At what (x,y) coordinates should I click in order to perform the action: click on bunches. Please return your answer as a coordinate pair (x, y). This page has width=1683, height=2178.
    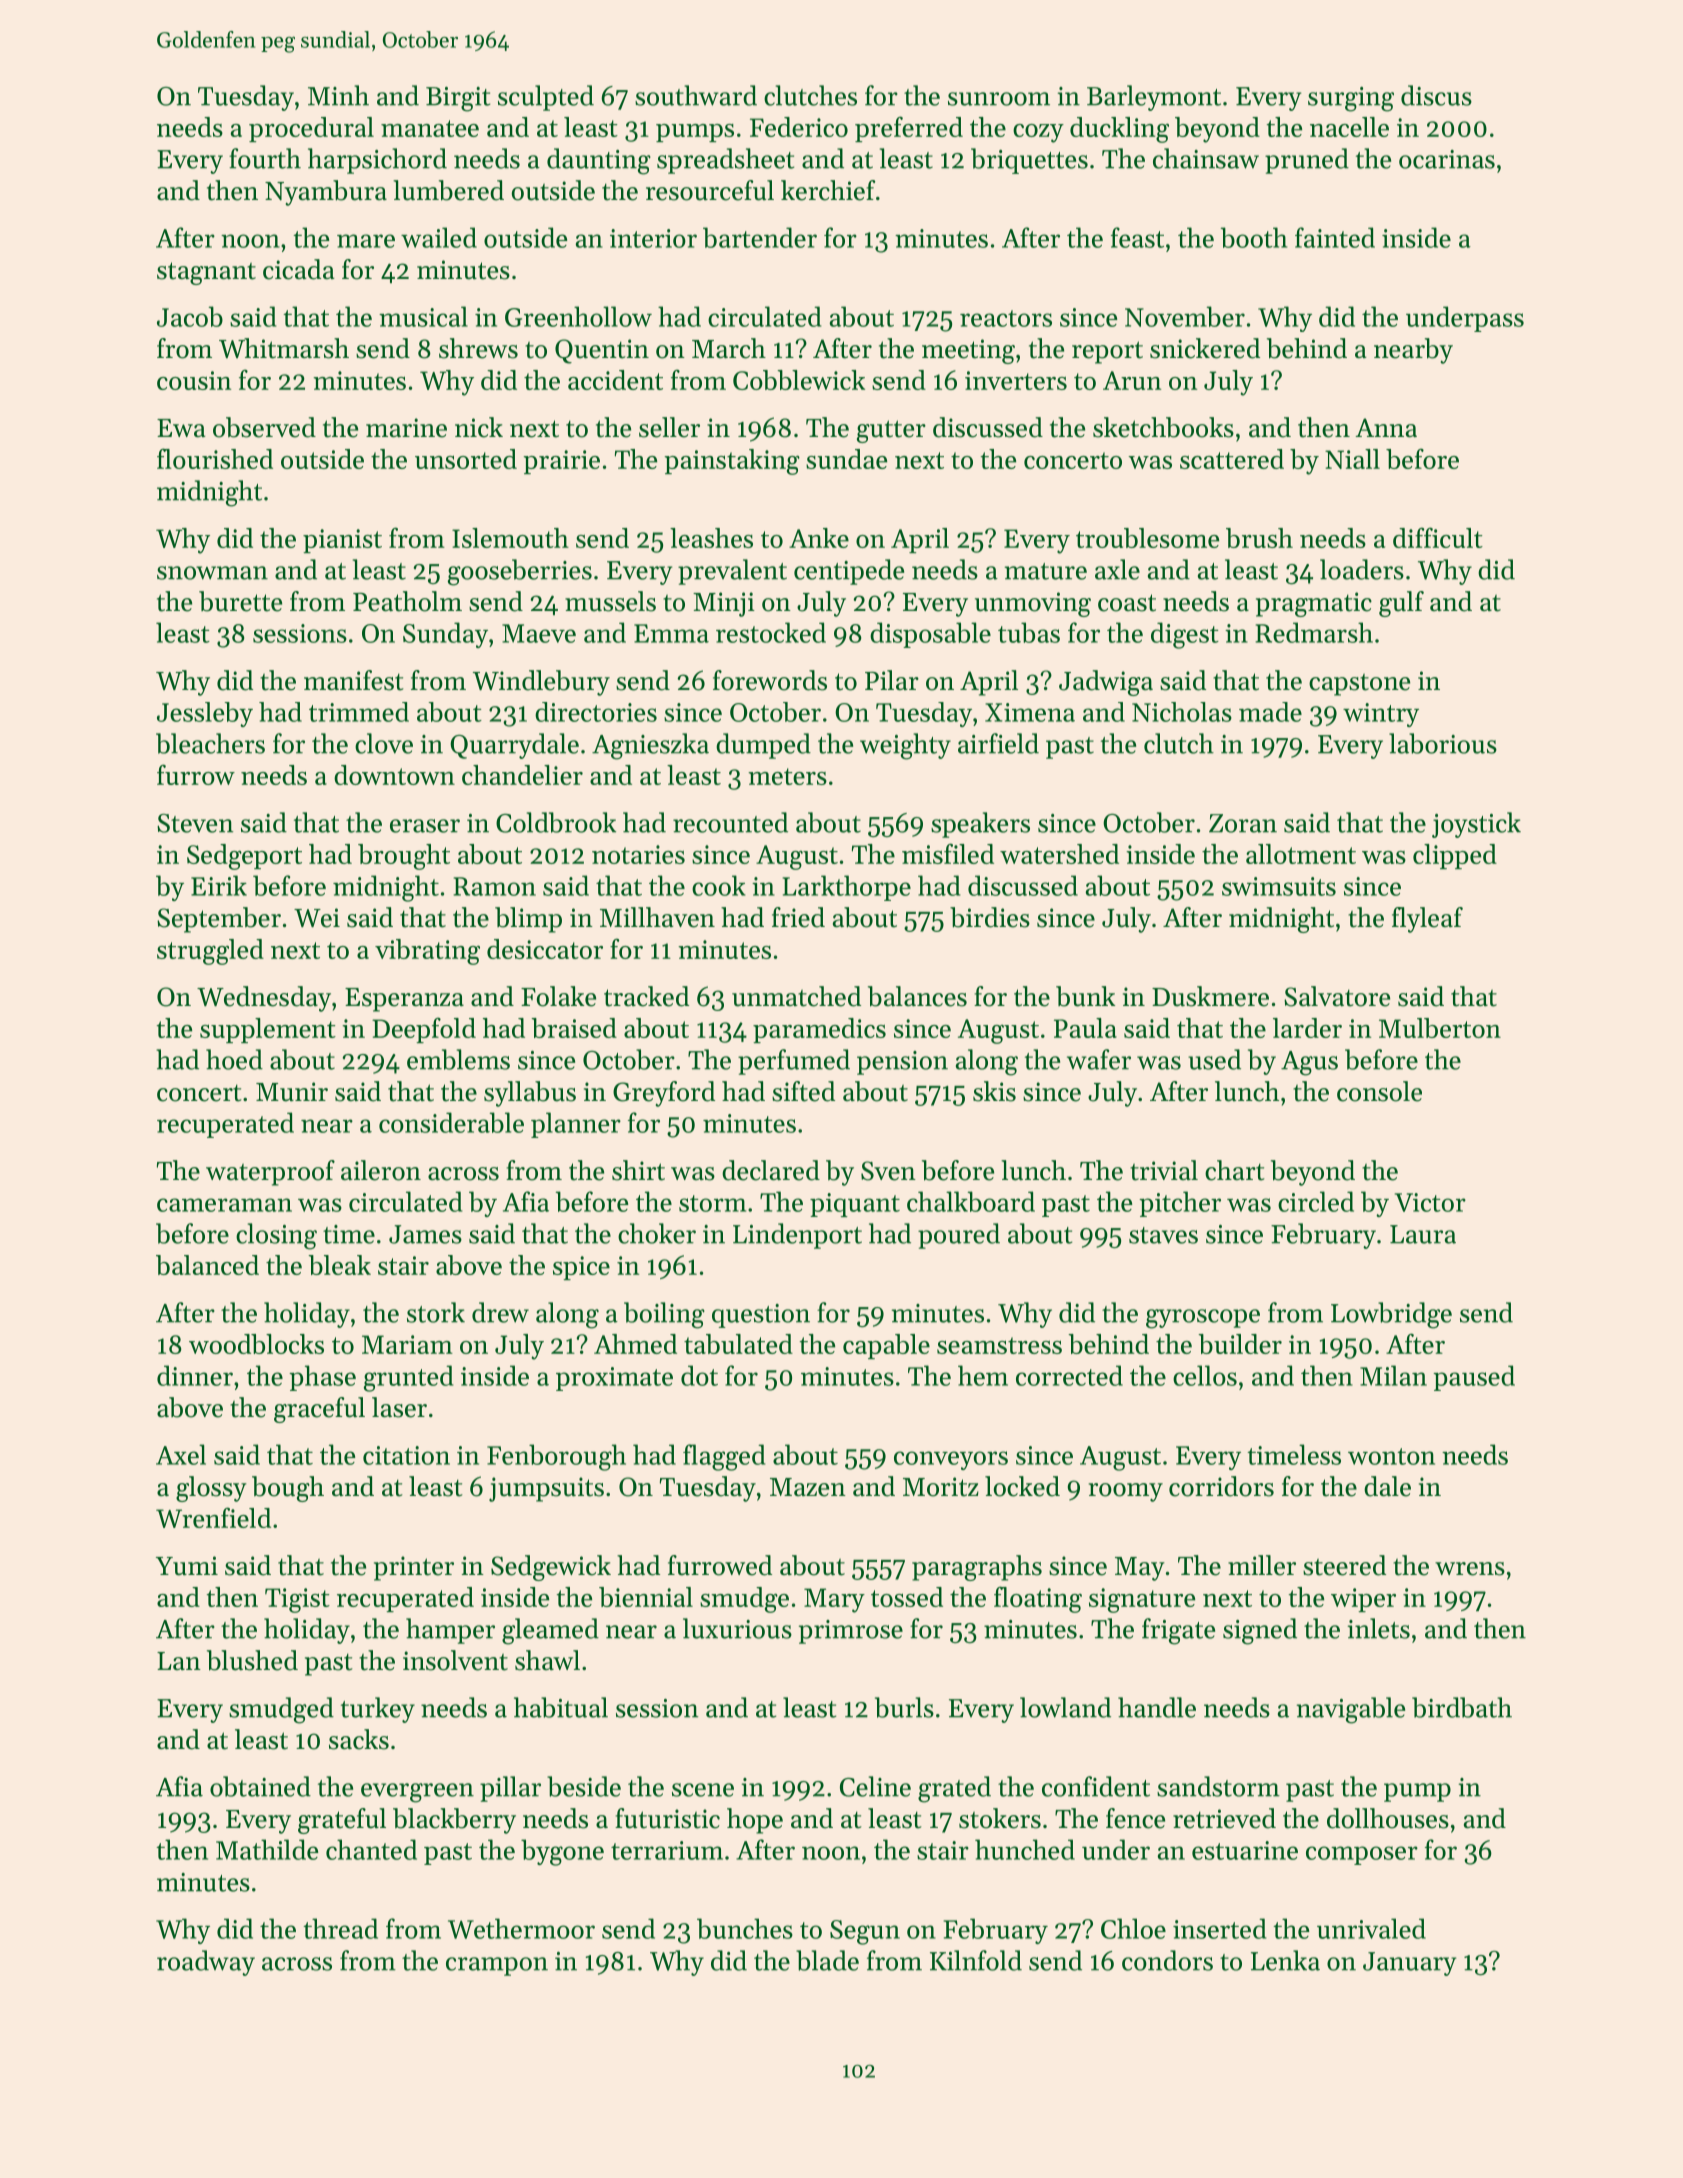
    Looking at the image, I should click on (745, 1928).
